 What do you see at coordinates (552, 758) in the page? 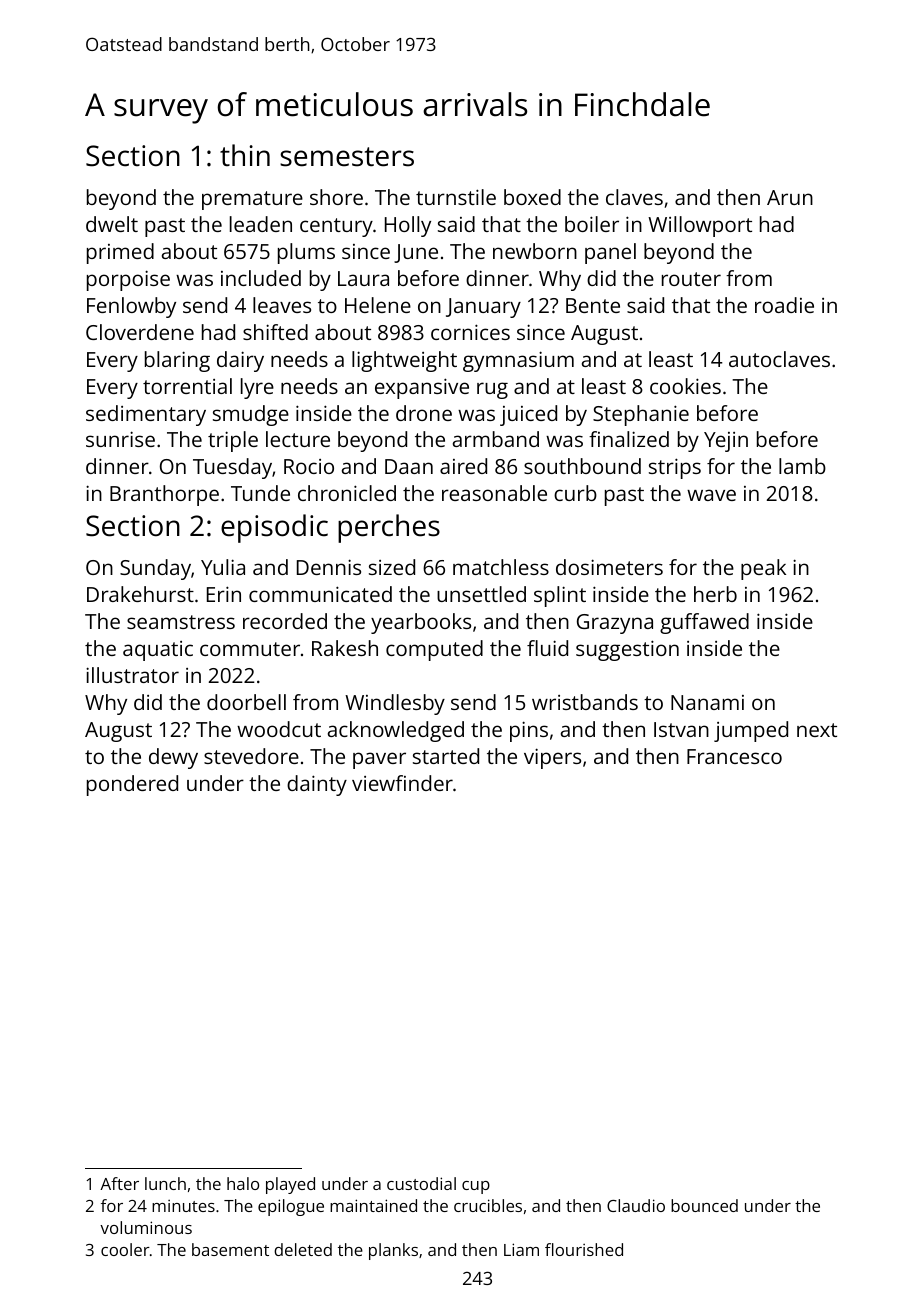
I see `vipers` at bounding box center [552, 758].
